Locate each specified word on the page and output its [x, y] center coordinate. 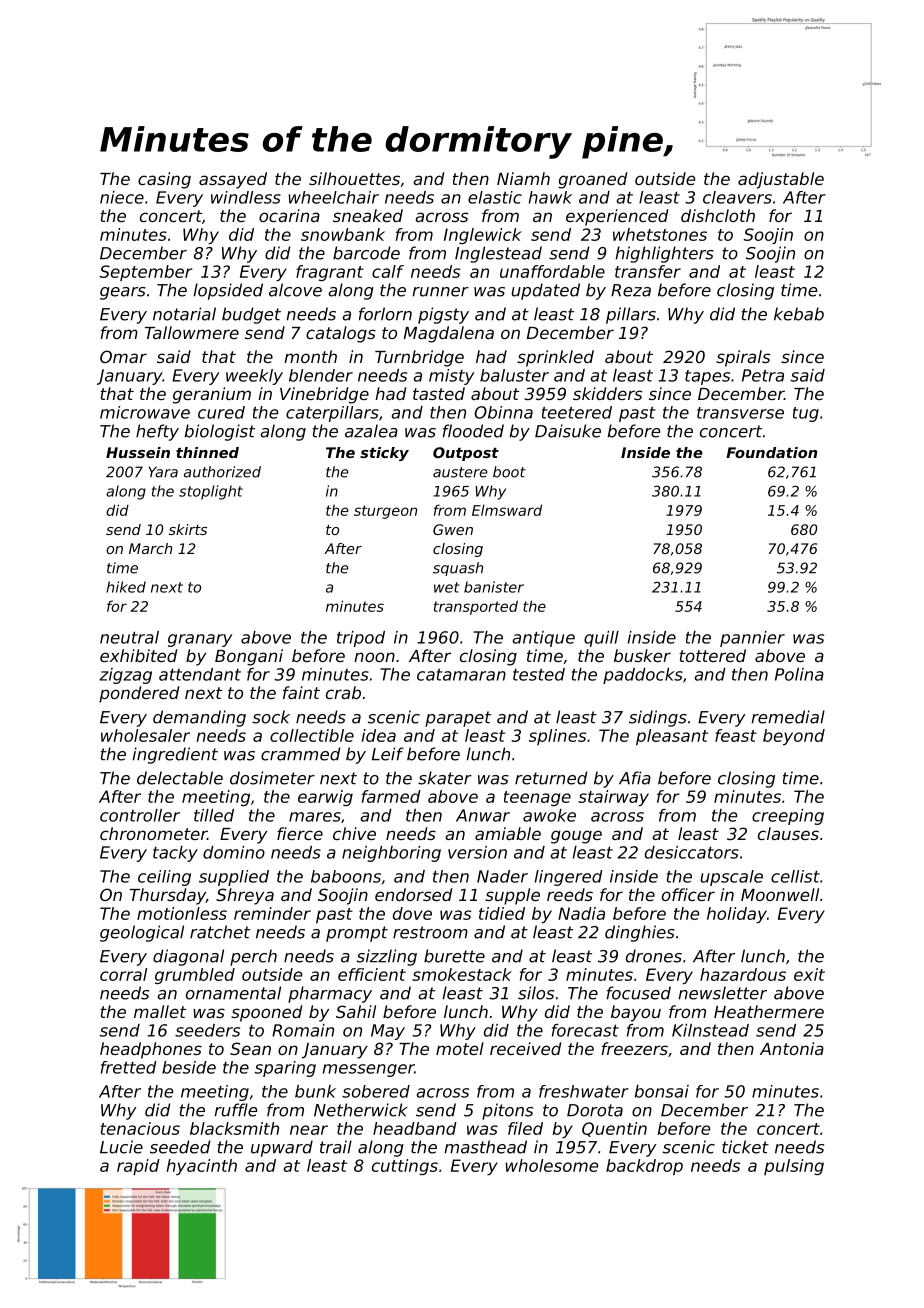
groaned [592, 180]
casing [164, 180]
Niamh [523, 178]
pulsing [794, 1167]
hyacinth [201, 1167]
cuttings [405, 1167]
